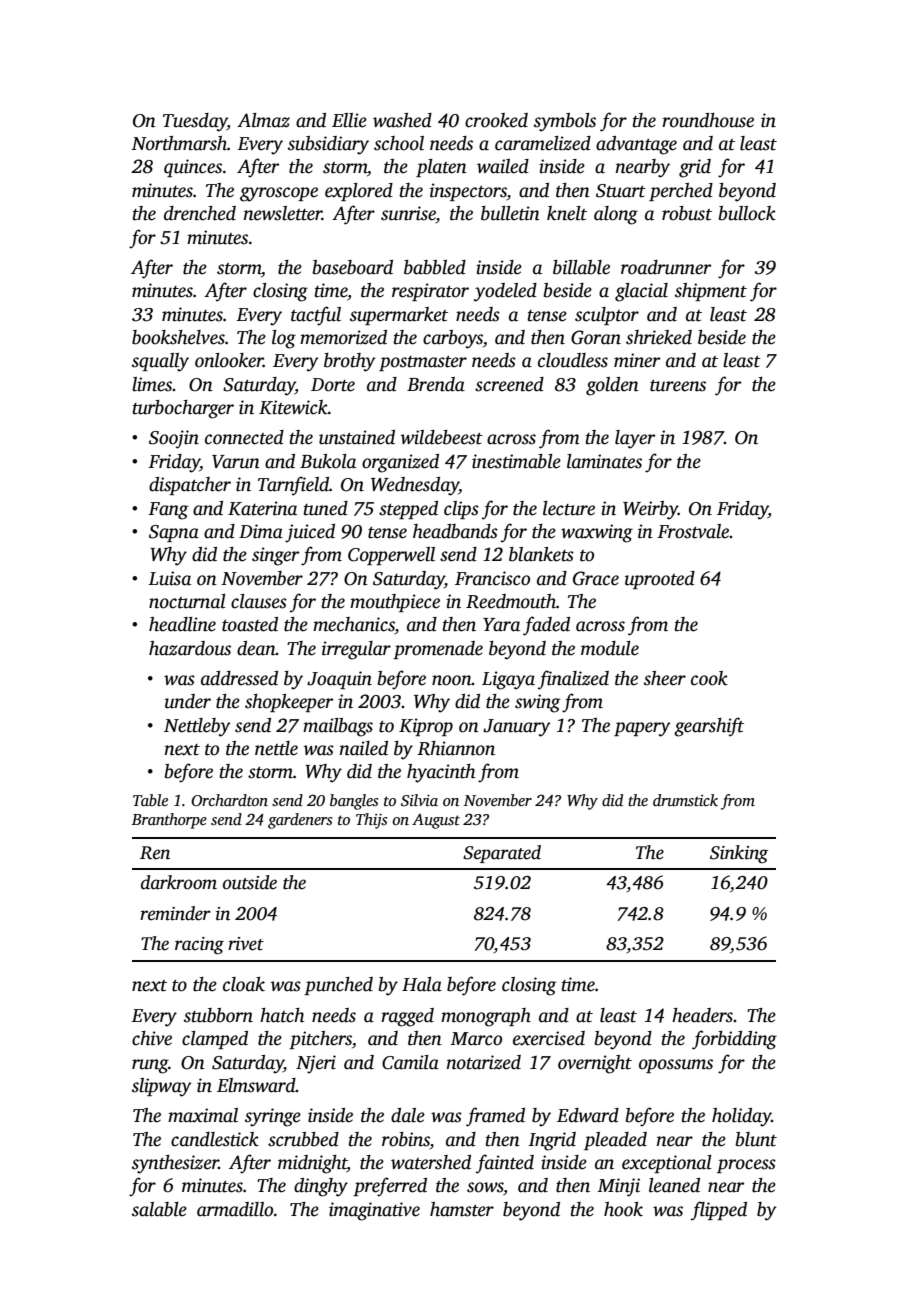 The width and height of the screenshot is (908, 1316). I want to click on Branthorpe, so click(169, 821).
